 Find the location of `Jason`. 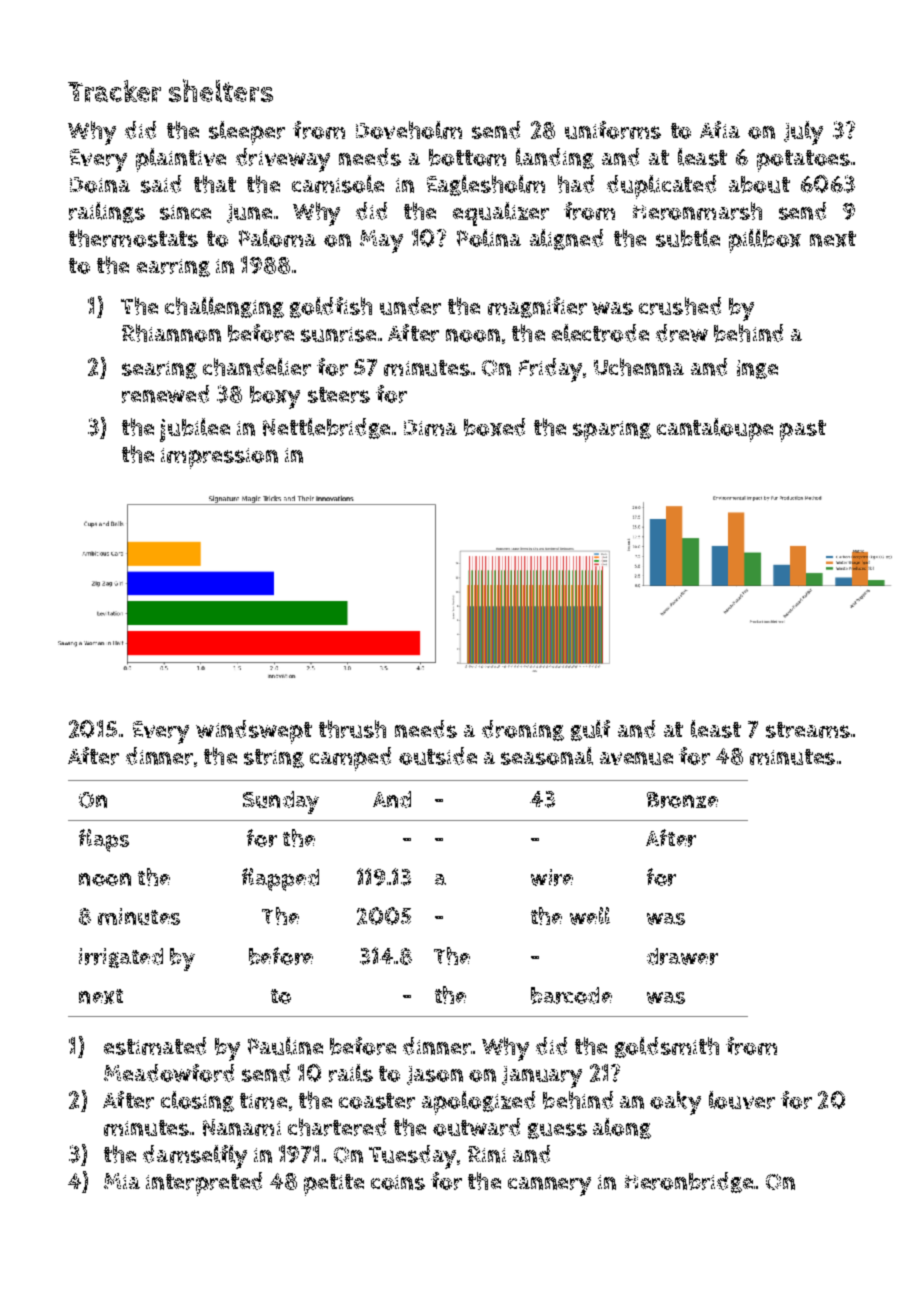

Jason is located at coordinates (435, 1075).
